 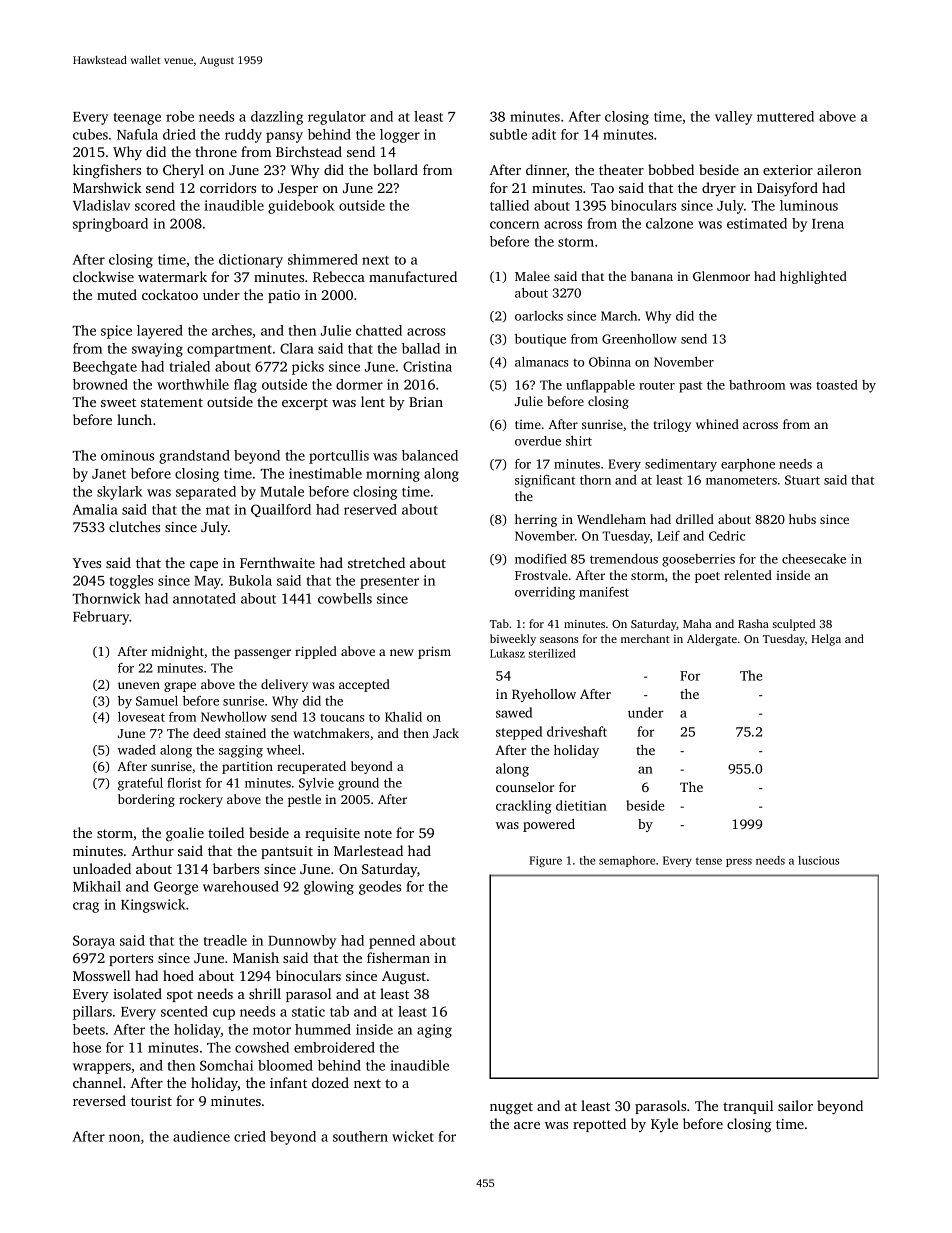 What do you see at coordinates (739, 862) in the screenshot?
I see `press` at bounding box center [739, 862].
